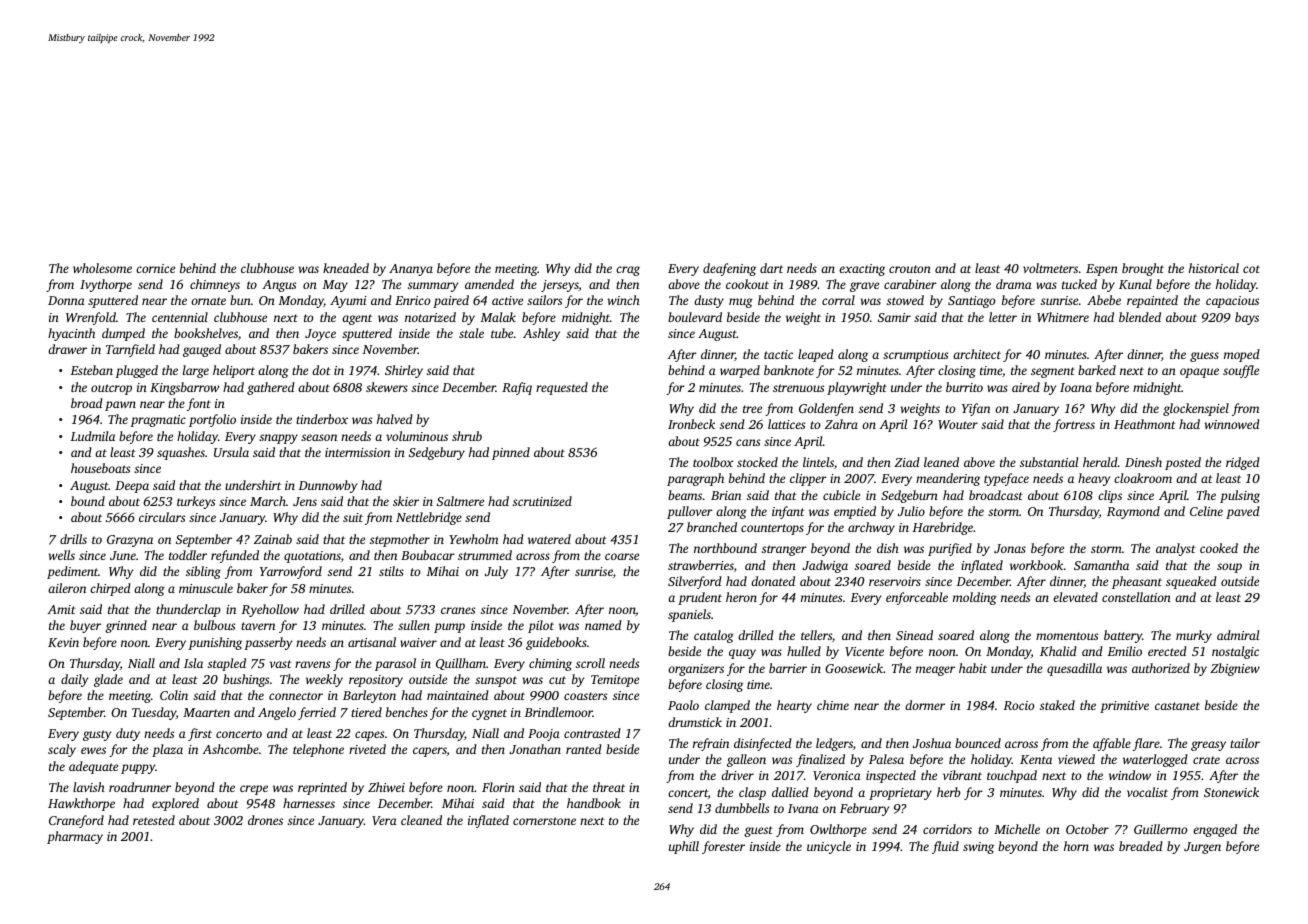  I want to click on crouton, so click(910, 269).
